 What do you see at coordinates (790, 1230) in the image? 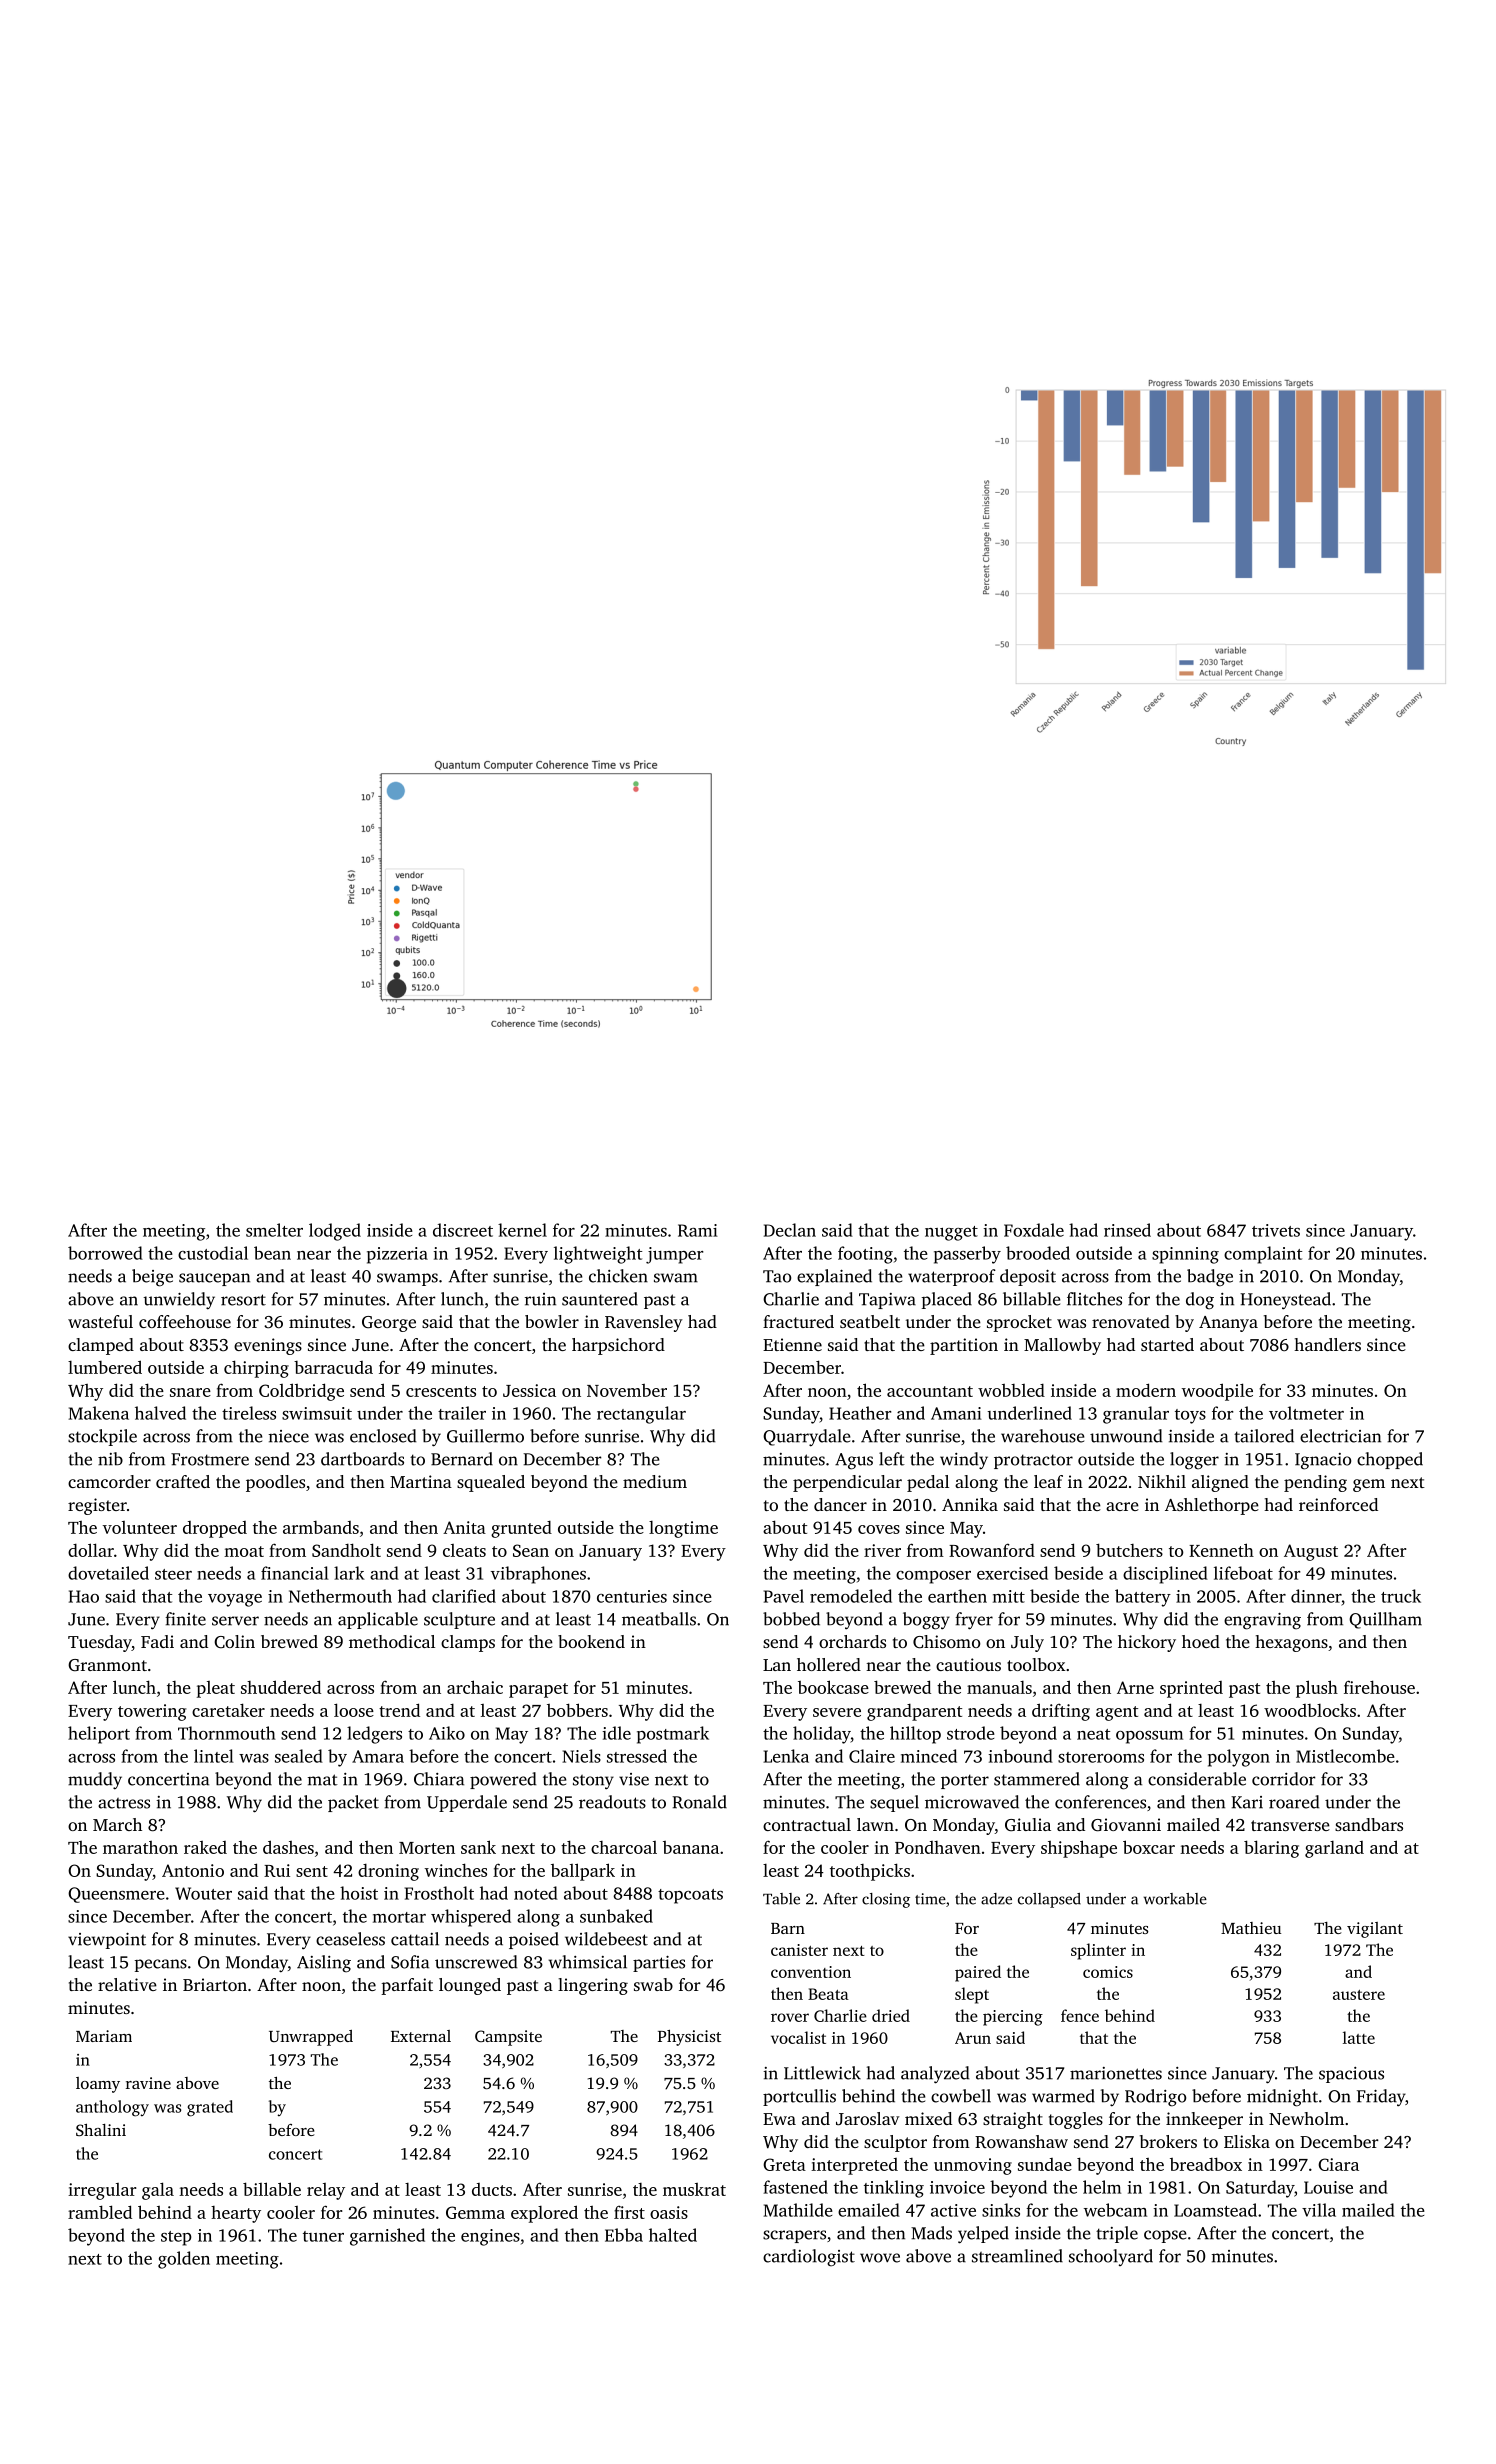
I see `Declan` at bounding box center [790, 1230].
